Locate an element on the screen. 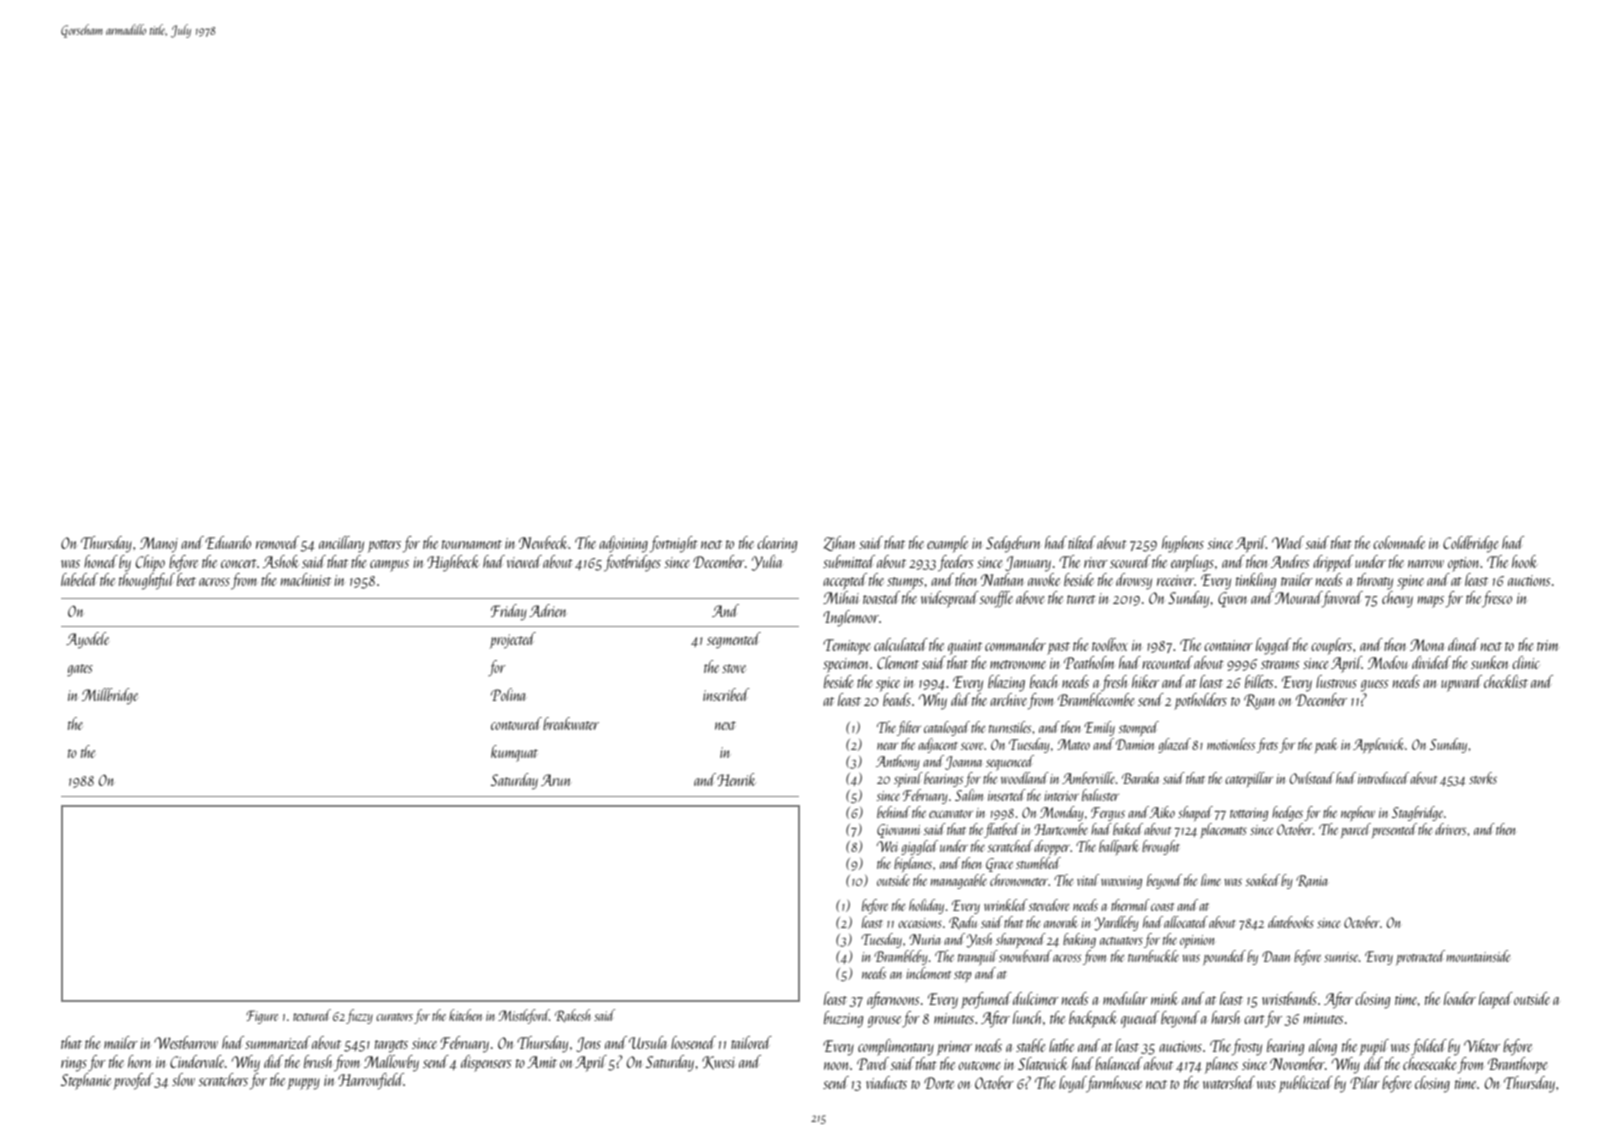 The height and width of the screenshot is (1147, 1623). Wei is located at coordinates (887, 846).
